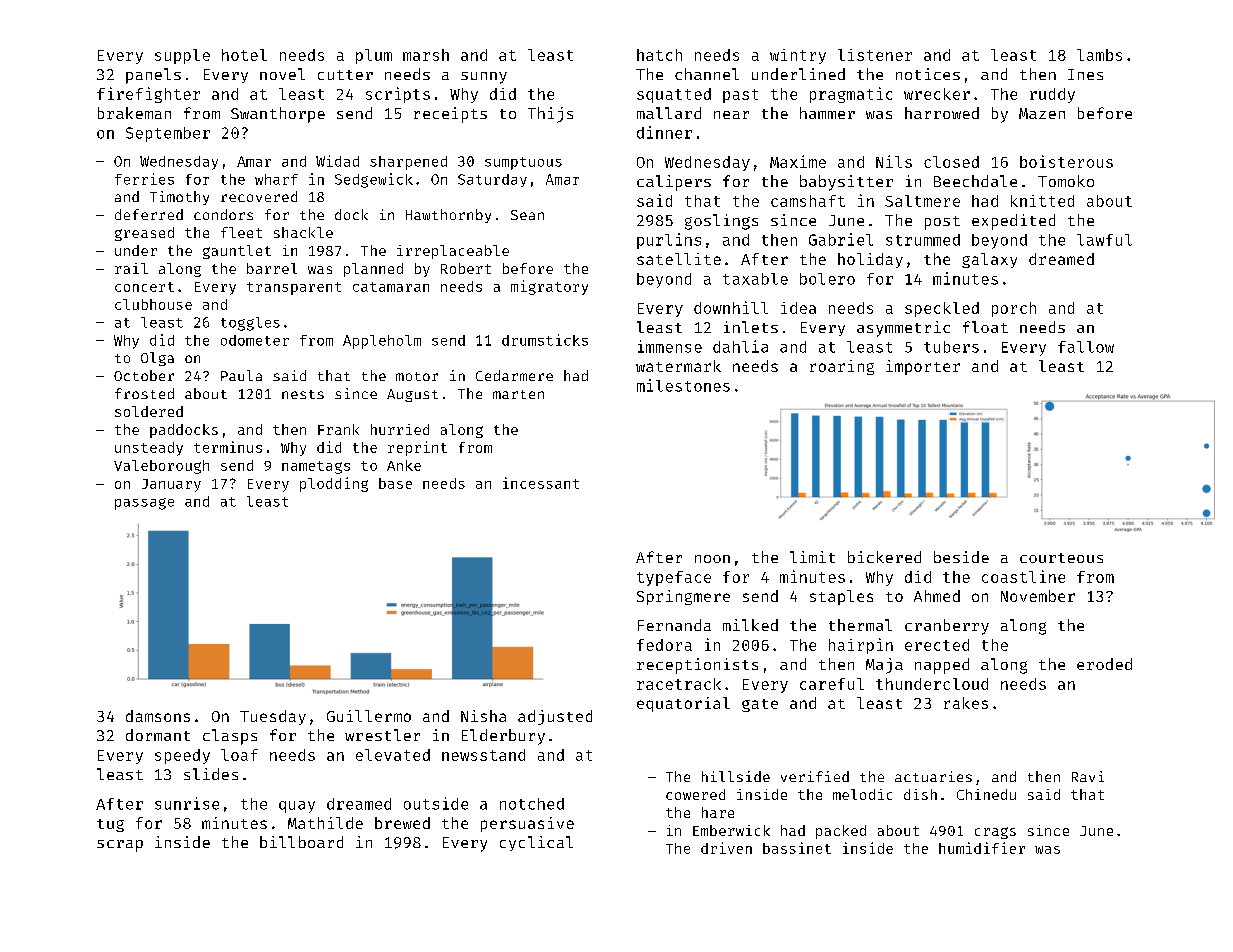 The width and height of the screenshot is (1233, 952). Describe the element at coordinates (683, 704) in the screenshot. I see `equatorial` at that location.
